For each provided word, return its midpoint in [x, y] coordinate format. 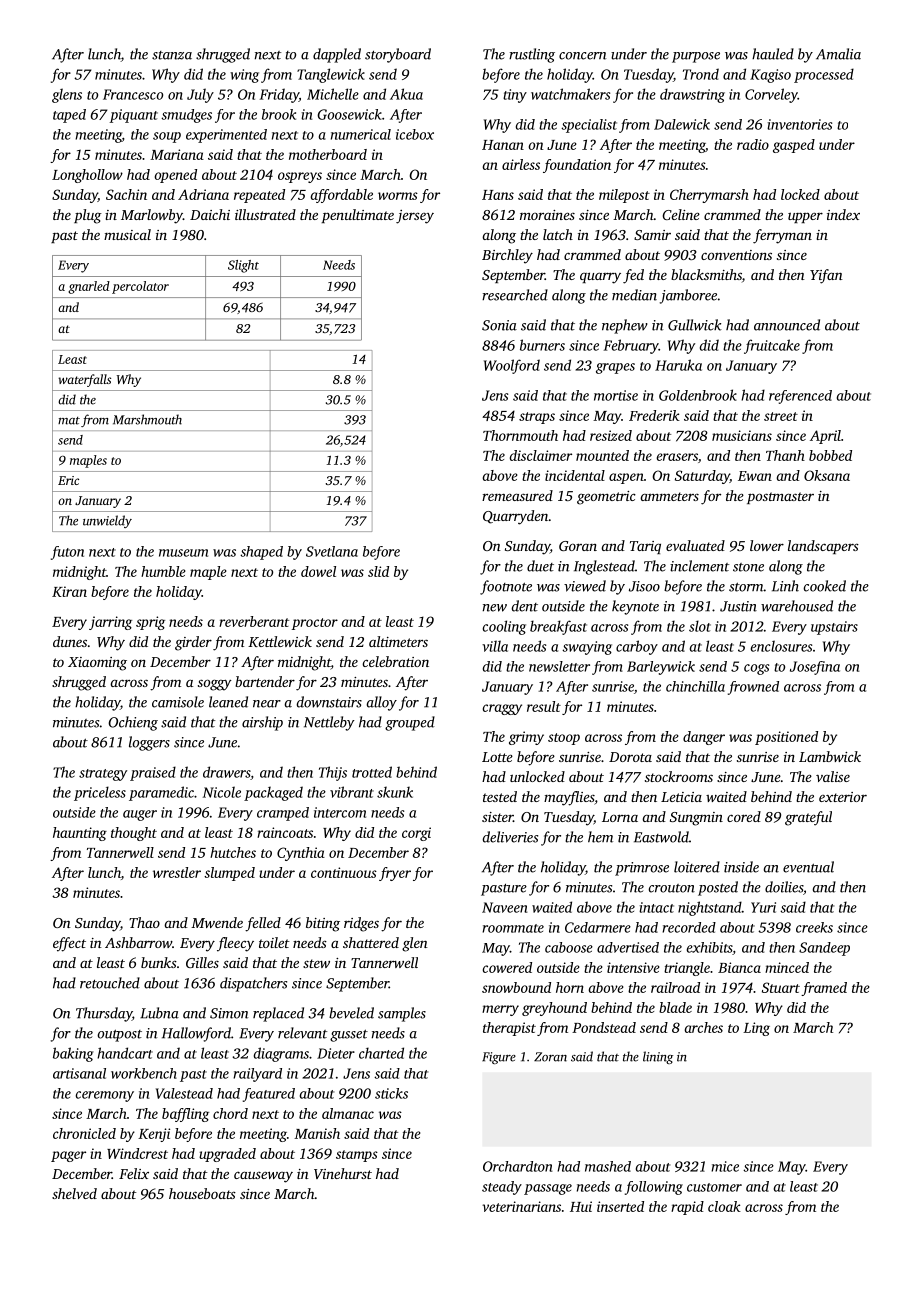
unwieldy [107, 521]
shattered [371, 942]
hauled [773, 54]
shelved [74, 1193]
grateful [808, 818]
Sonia [499, 325]
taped [69, 116]
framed [824, 989]
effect [69, 944]
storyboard [398, 55]
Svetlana [332, 551]
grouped [410, 723]
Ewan [755, 476]
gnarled [89, 287]
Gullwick [695, 325]
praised [153, 773]
